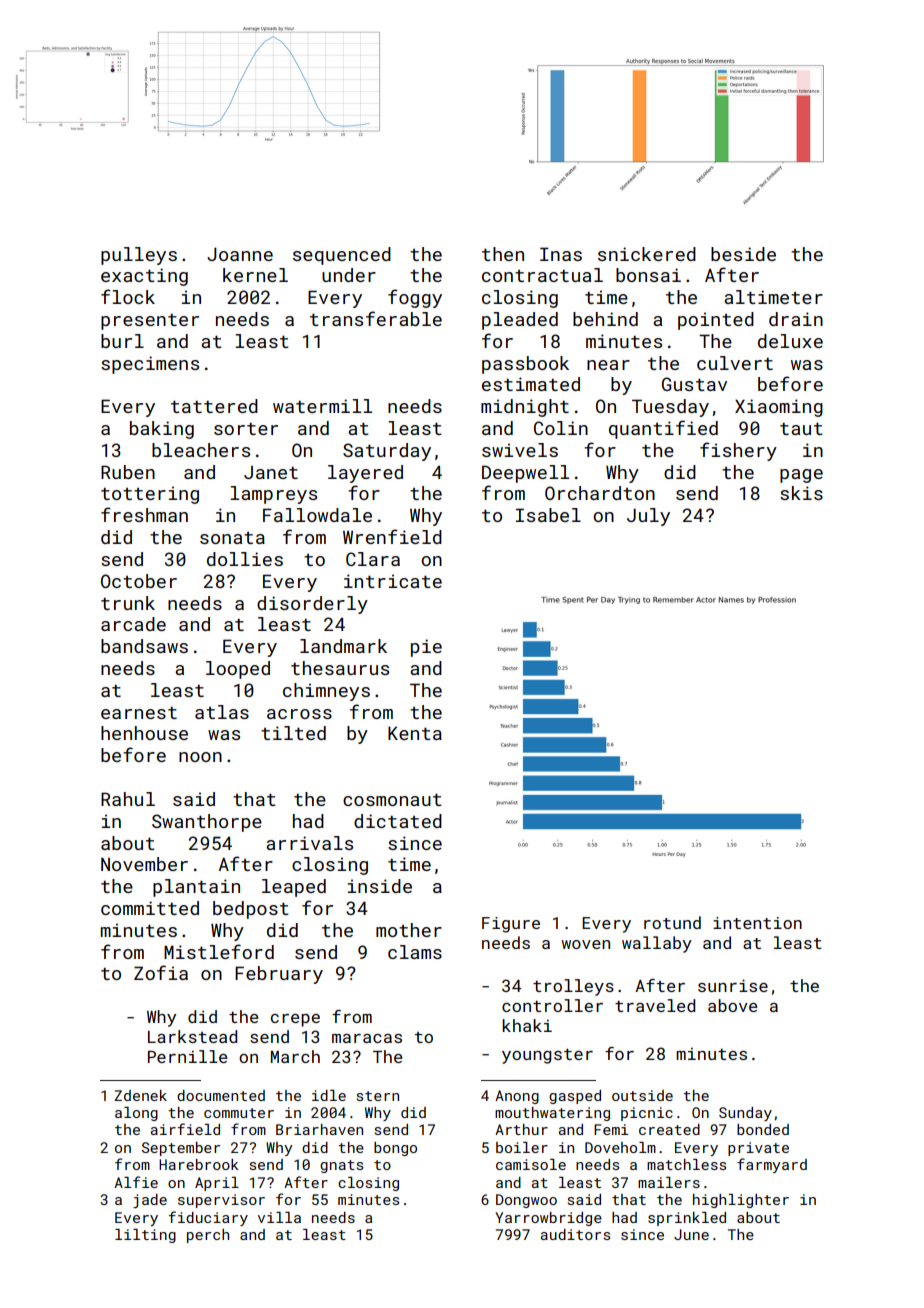 This screenshot has width=924, height=1308. I want to click on Orchardton, so click(600, 493).
